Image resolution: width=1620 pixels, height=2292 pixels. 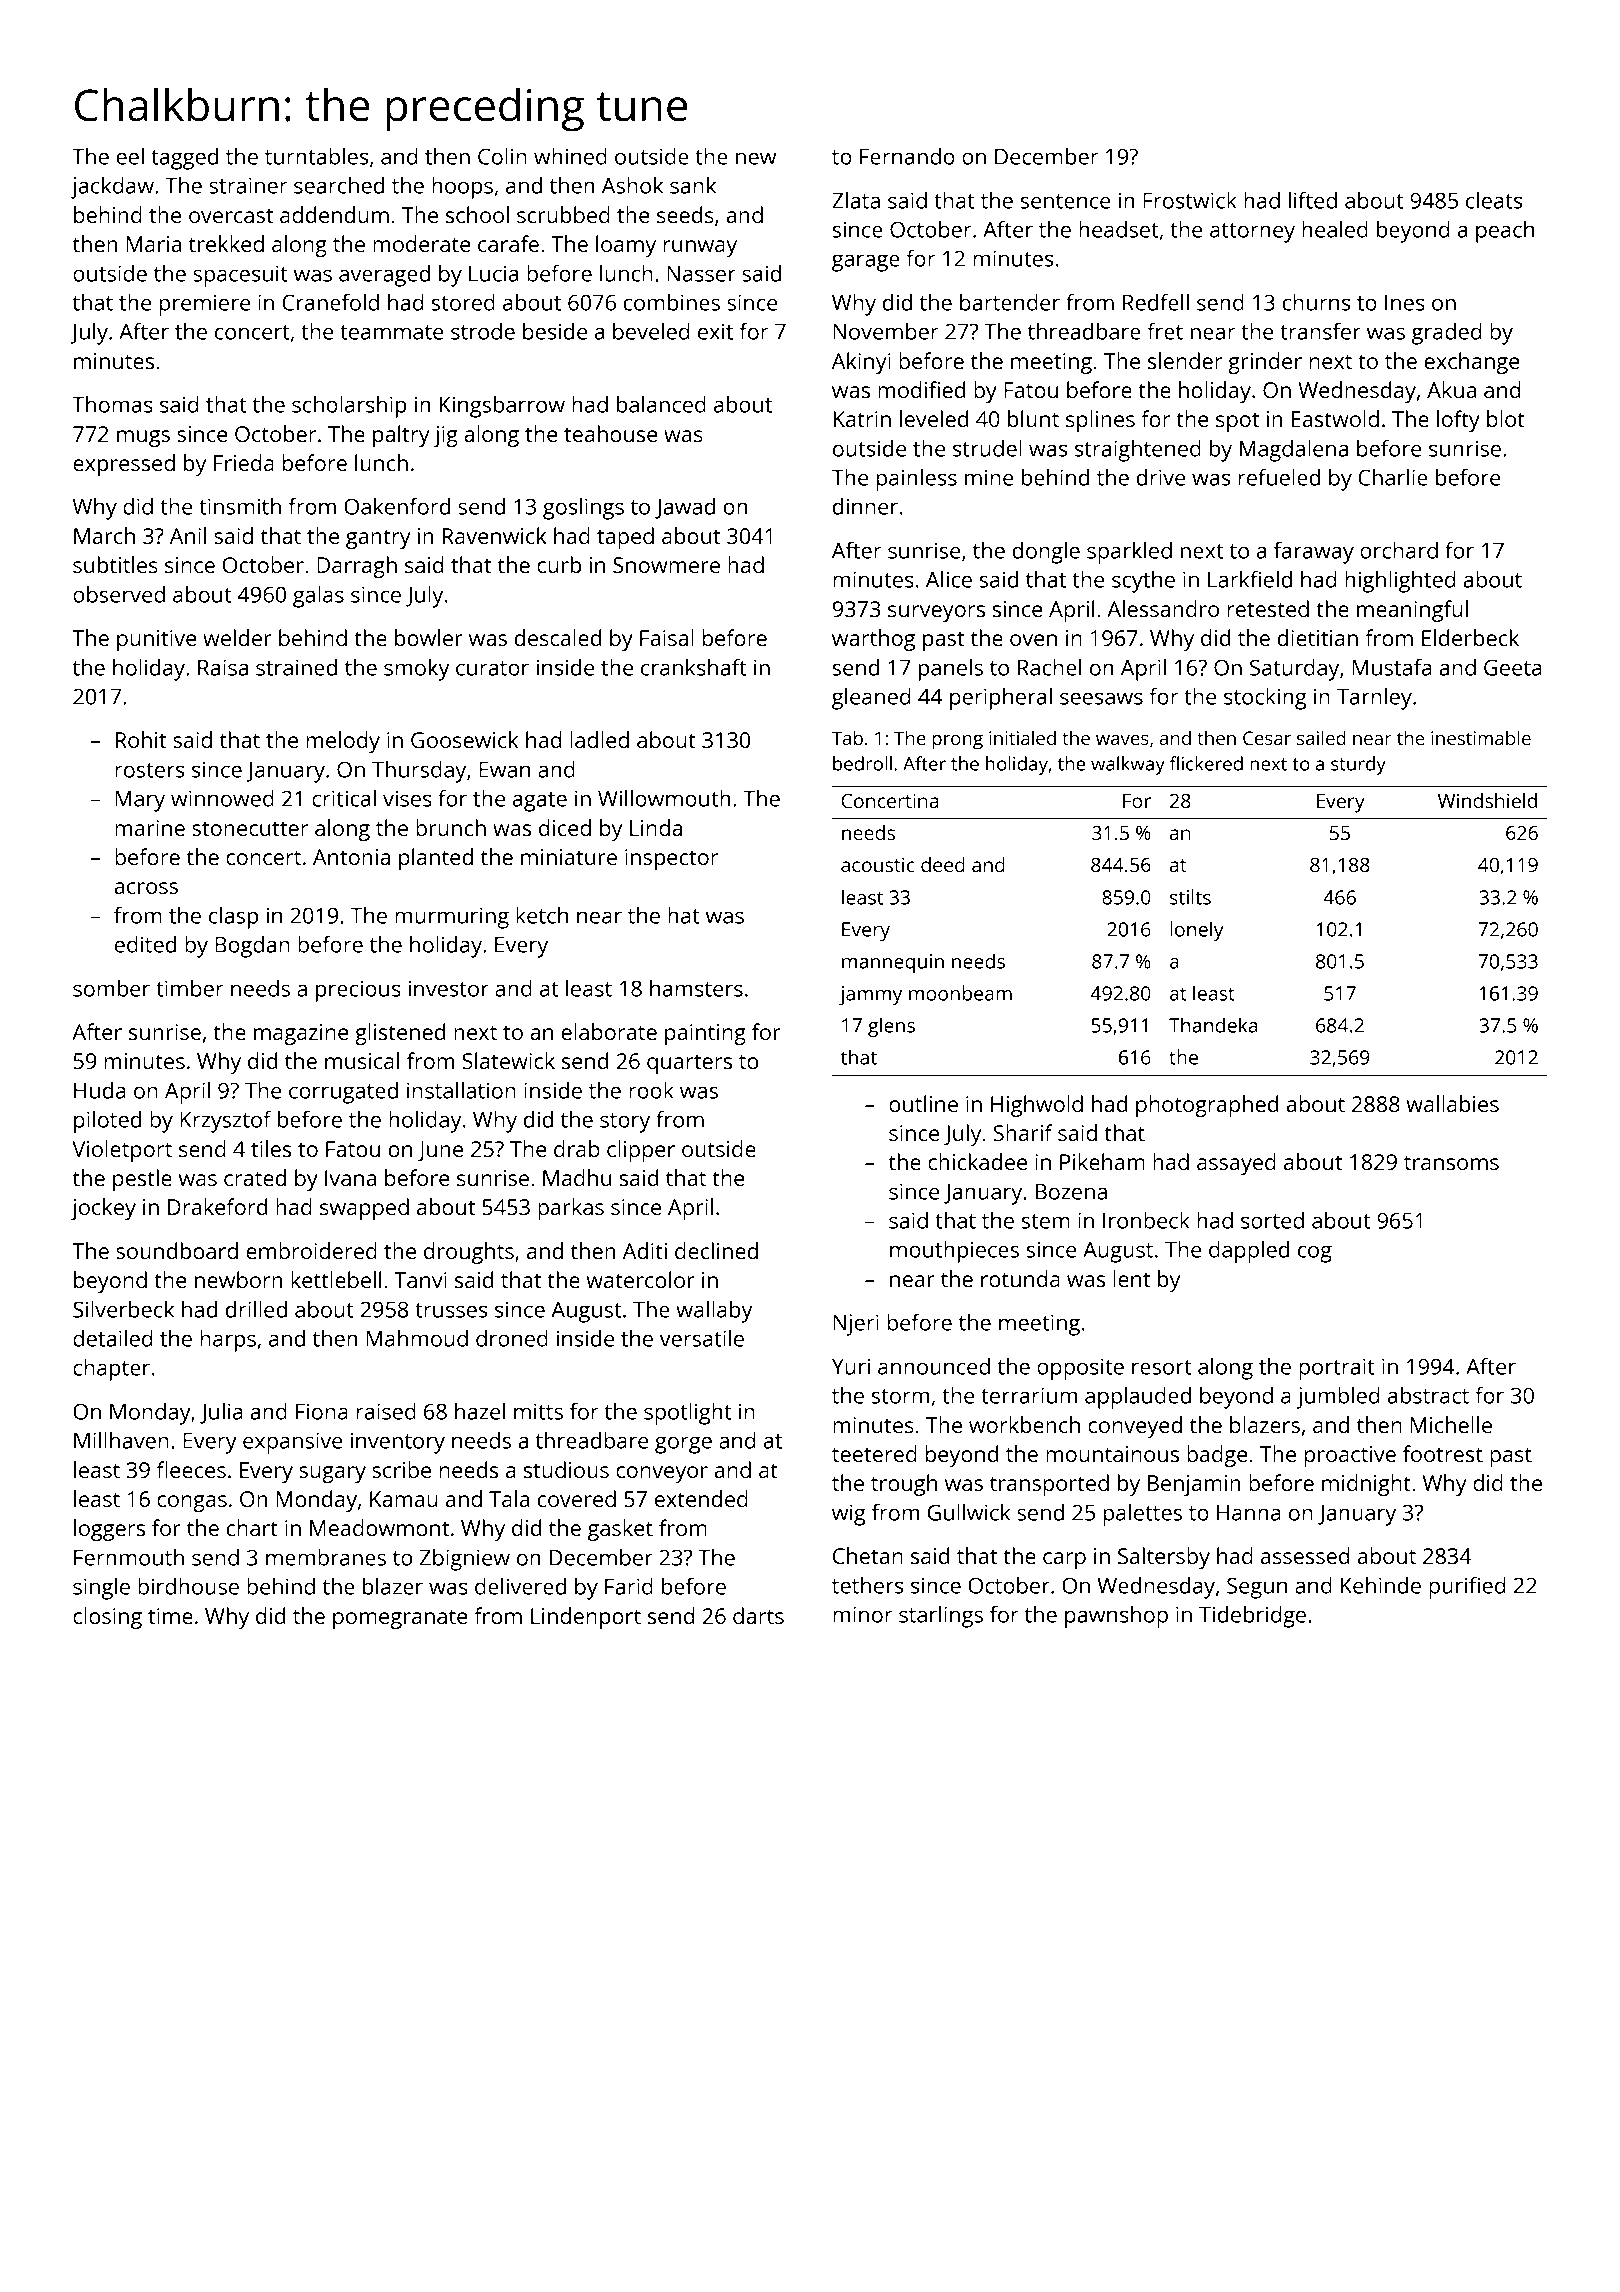 What do you see at coordinates (863, 1614) in the page?
I see `minor` at bounding box center [863, 1614].
